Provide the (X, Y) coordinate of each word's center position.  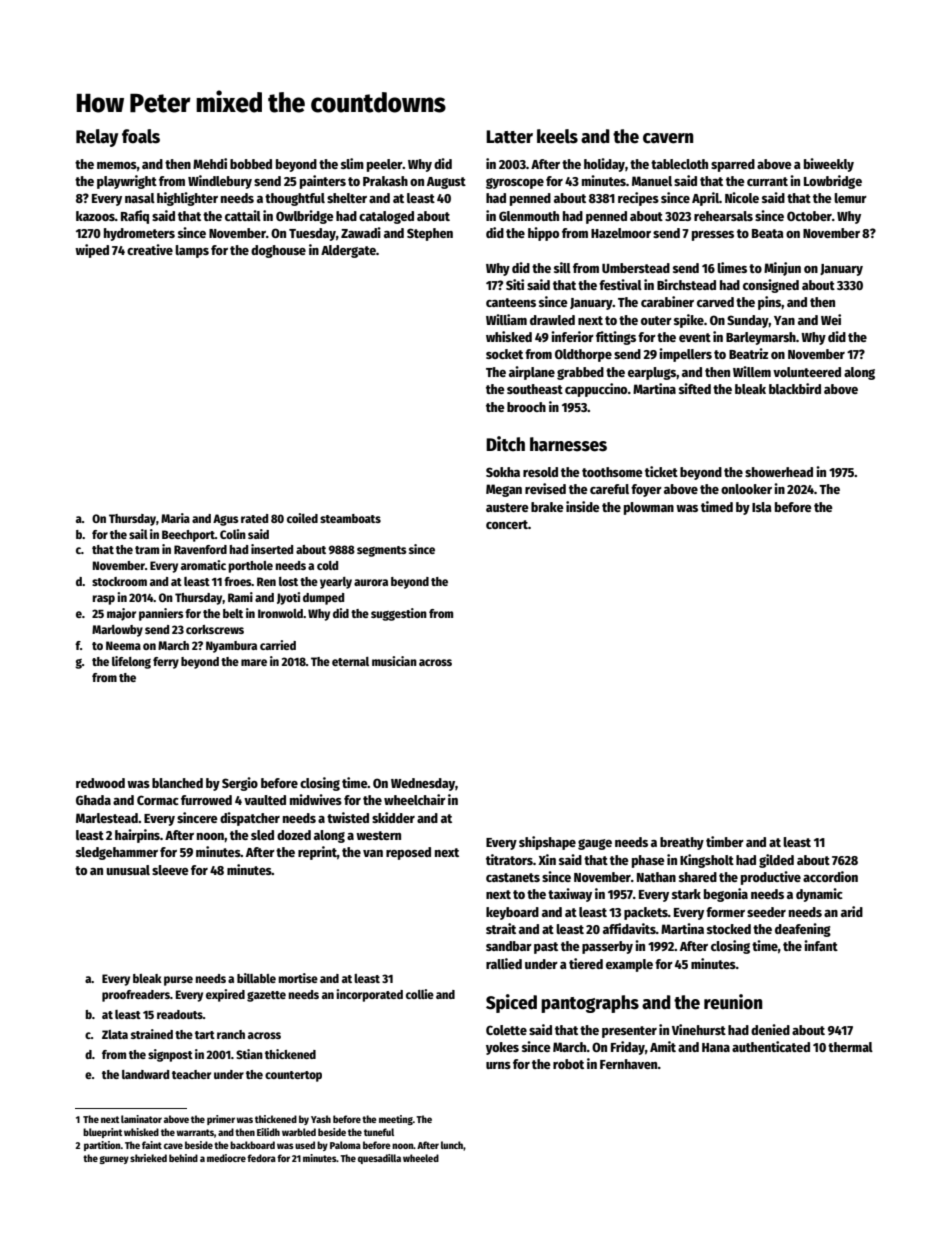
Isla (762, 507)
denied (770, 1029)
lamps (192, 251)
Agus (226, 520)
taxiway (570, 895)
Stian (249, 1054)
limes (732, 267)
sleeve (170, 870)
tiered (586, 963)
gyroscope (515, 183)
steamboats (350, 518)
